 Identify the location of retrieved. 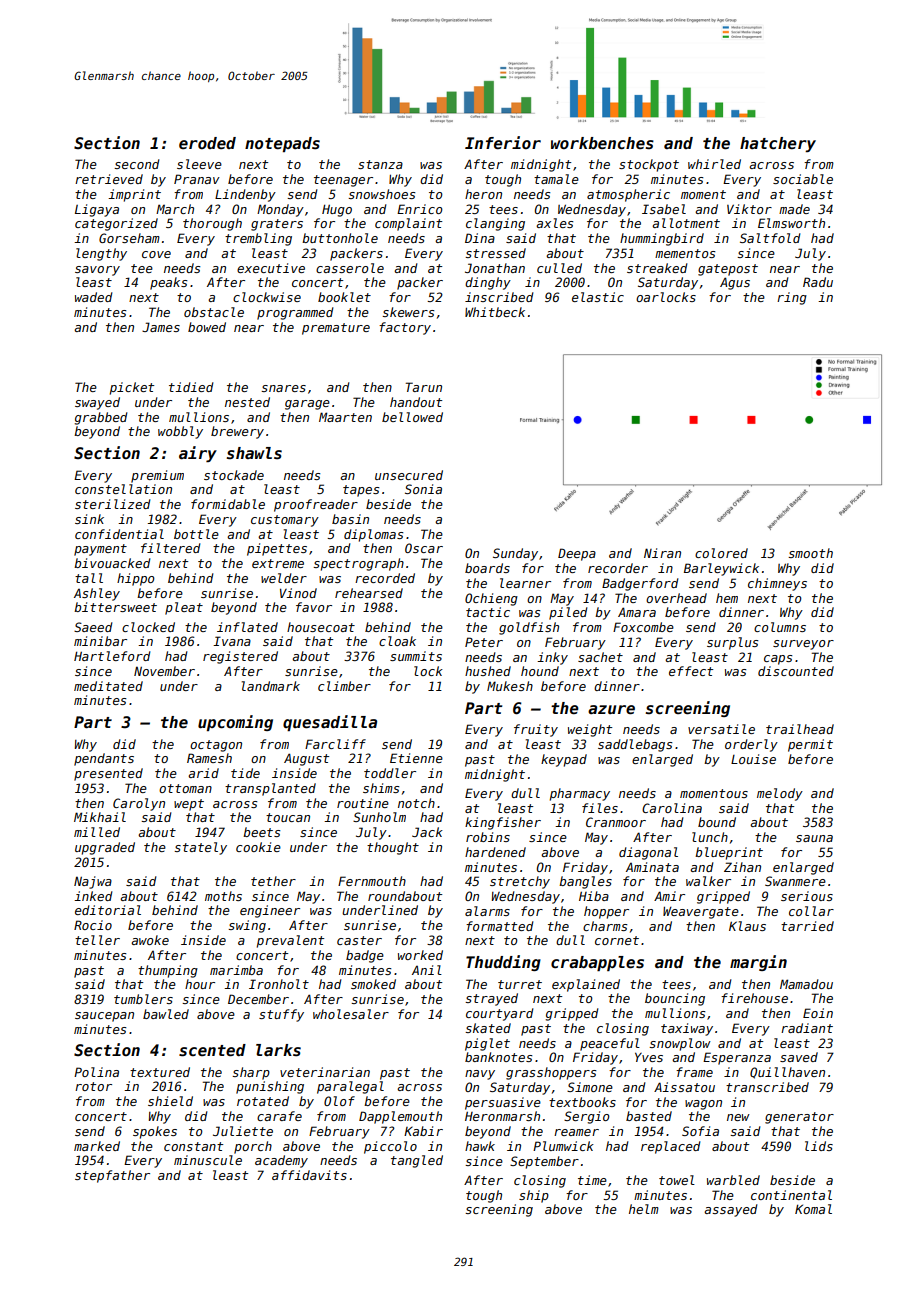
(109, 179).
